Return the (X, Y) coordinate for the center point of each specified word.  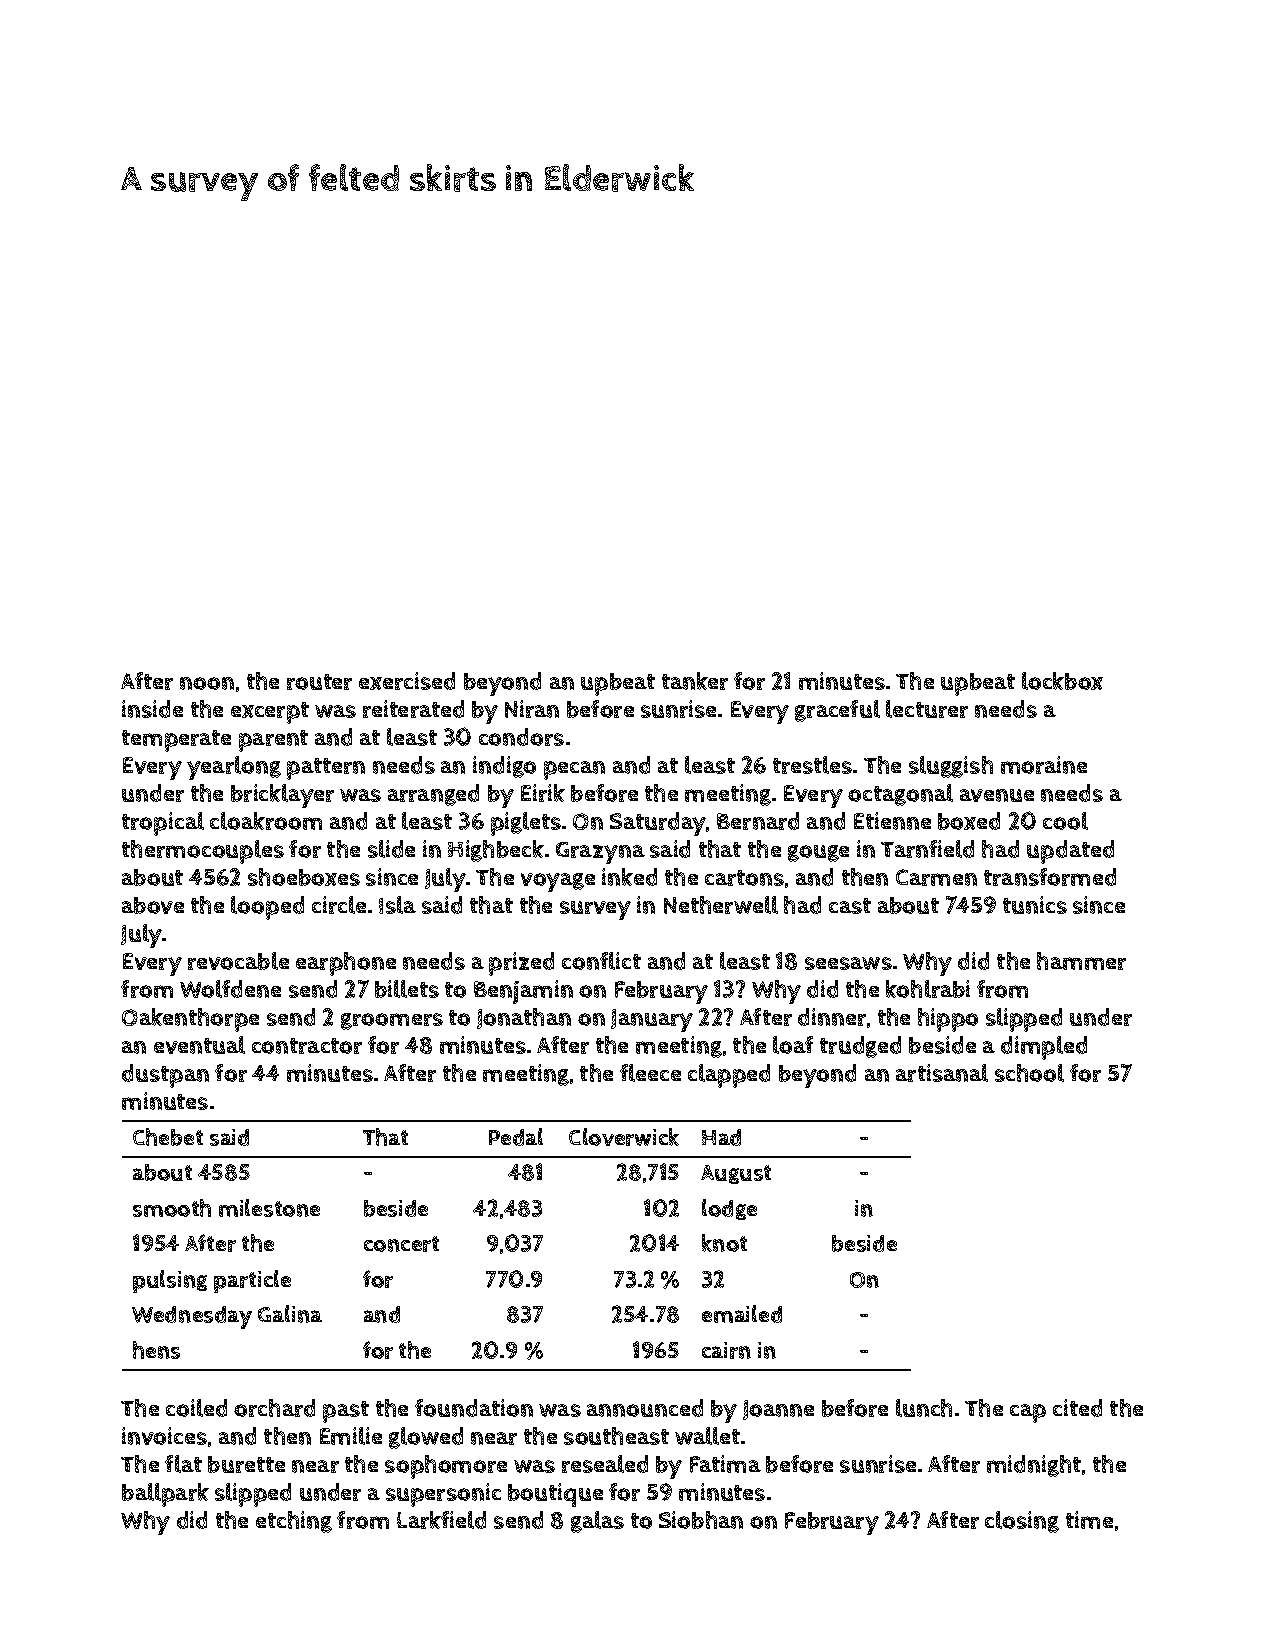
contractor (307, 1046)
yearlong (234, 768)
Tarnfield (927, 849)
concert (401, 1244)
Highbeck (496, 851)
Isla (397, 905)
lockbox (1062, 681)
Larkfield (441, 1520)
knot (724, 1243)
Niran (532, 709)
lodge (729, 1209)
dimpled (1044, 1048)
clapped (729, 1076)
